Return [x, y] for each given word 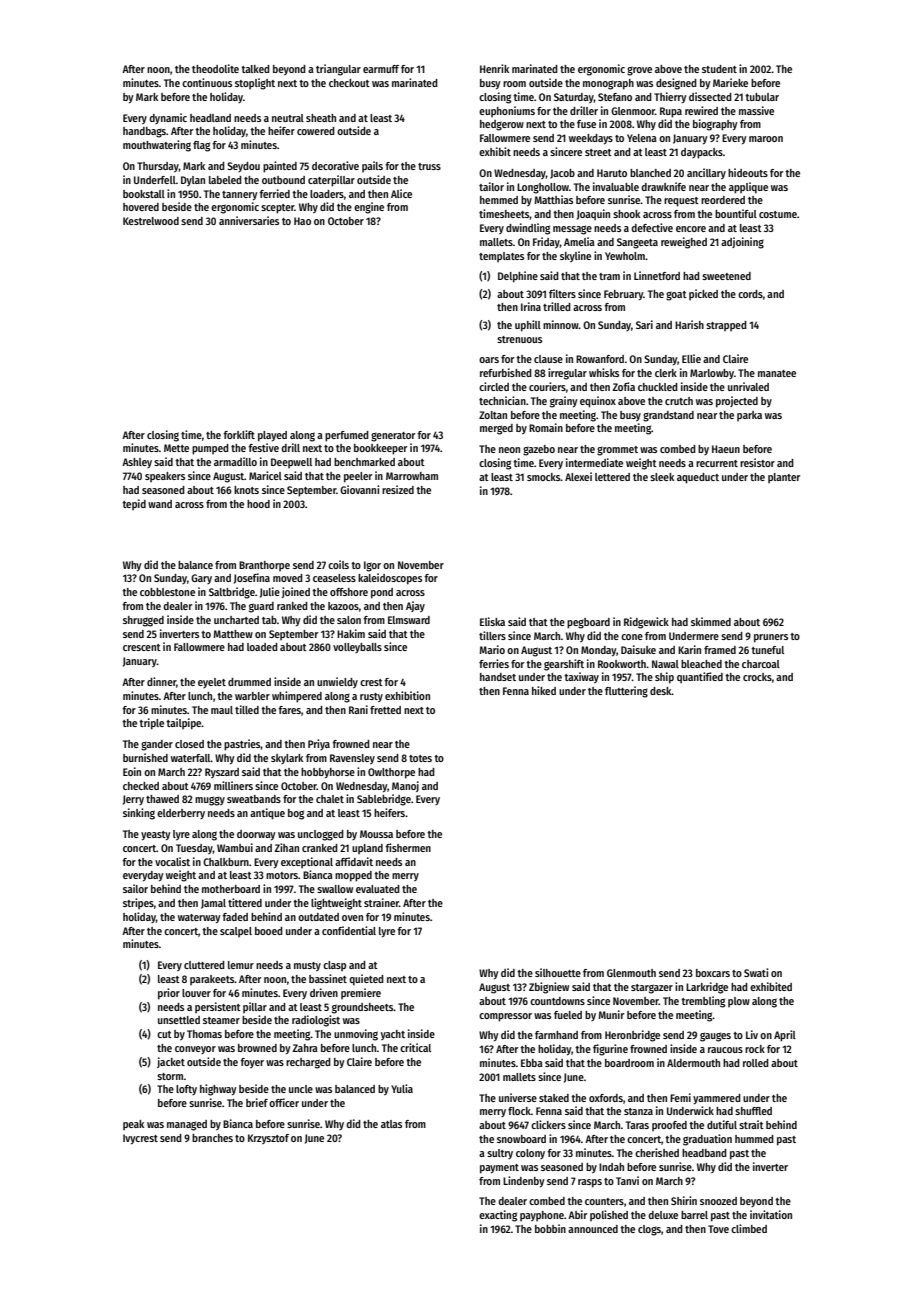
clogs [649, 1230]
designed [676, 84]
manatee [777, 373]
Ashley [137, 463]
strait [751, 1124]
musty [307, 966]
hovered [141, 207]
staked [554, 1098]
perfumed [347, 436]
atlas [391, 1124]
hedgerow [502, 125]
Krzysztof [268, 1139]
